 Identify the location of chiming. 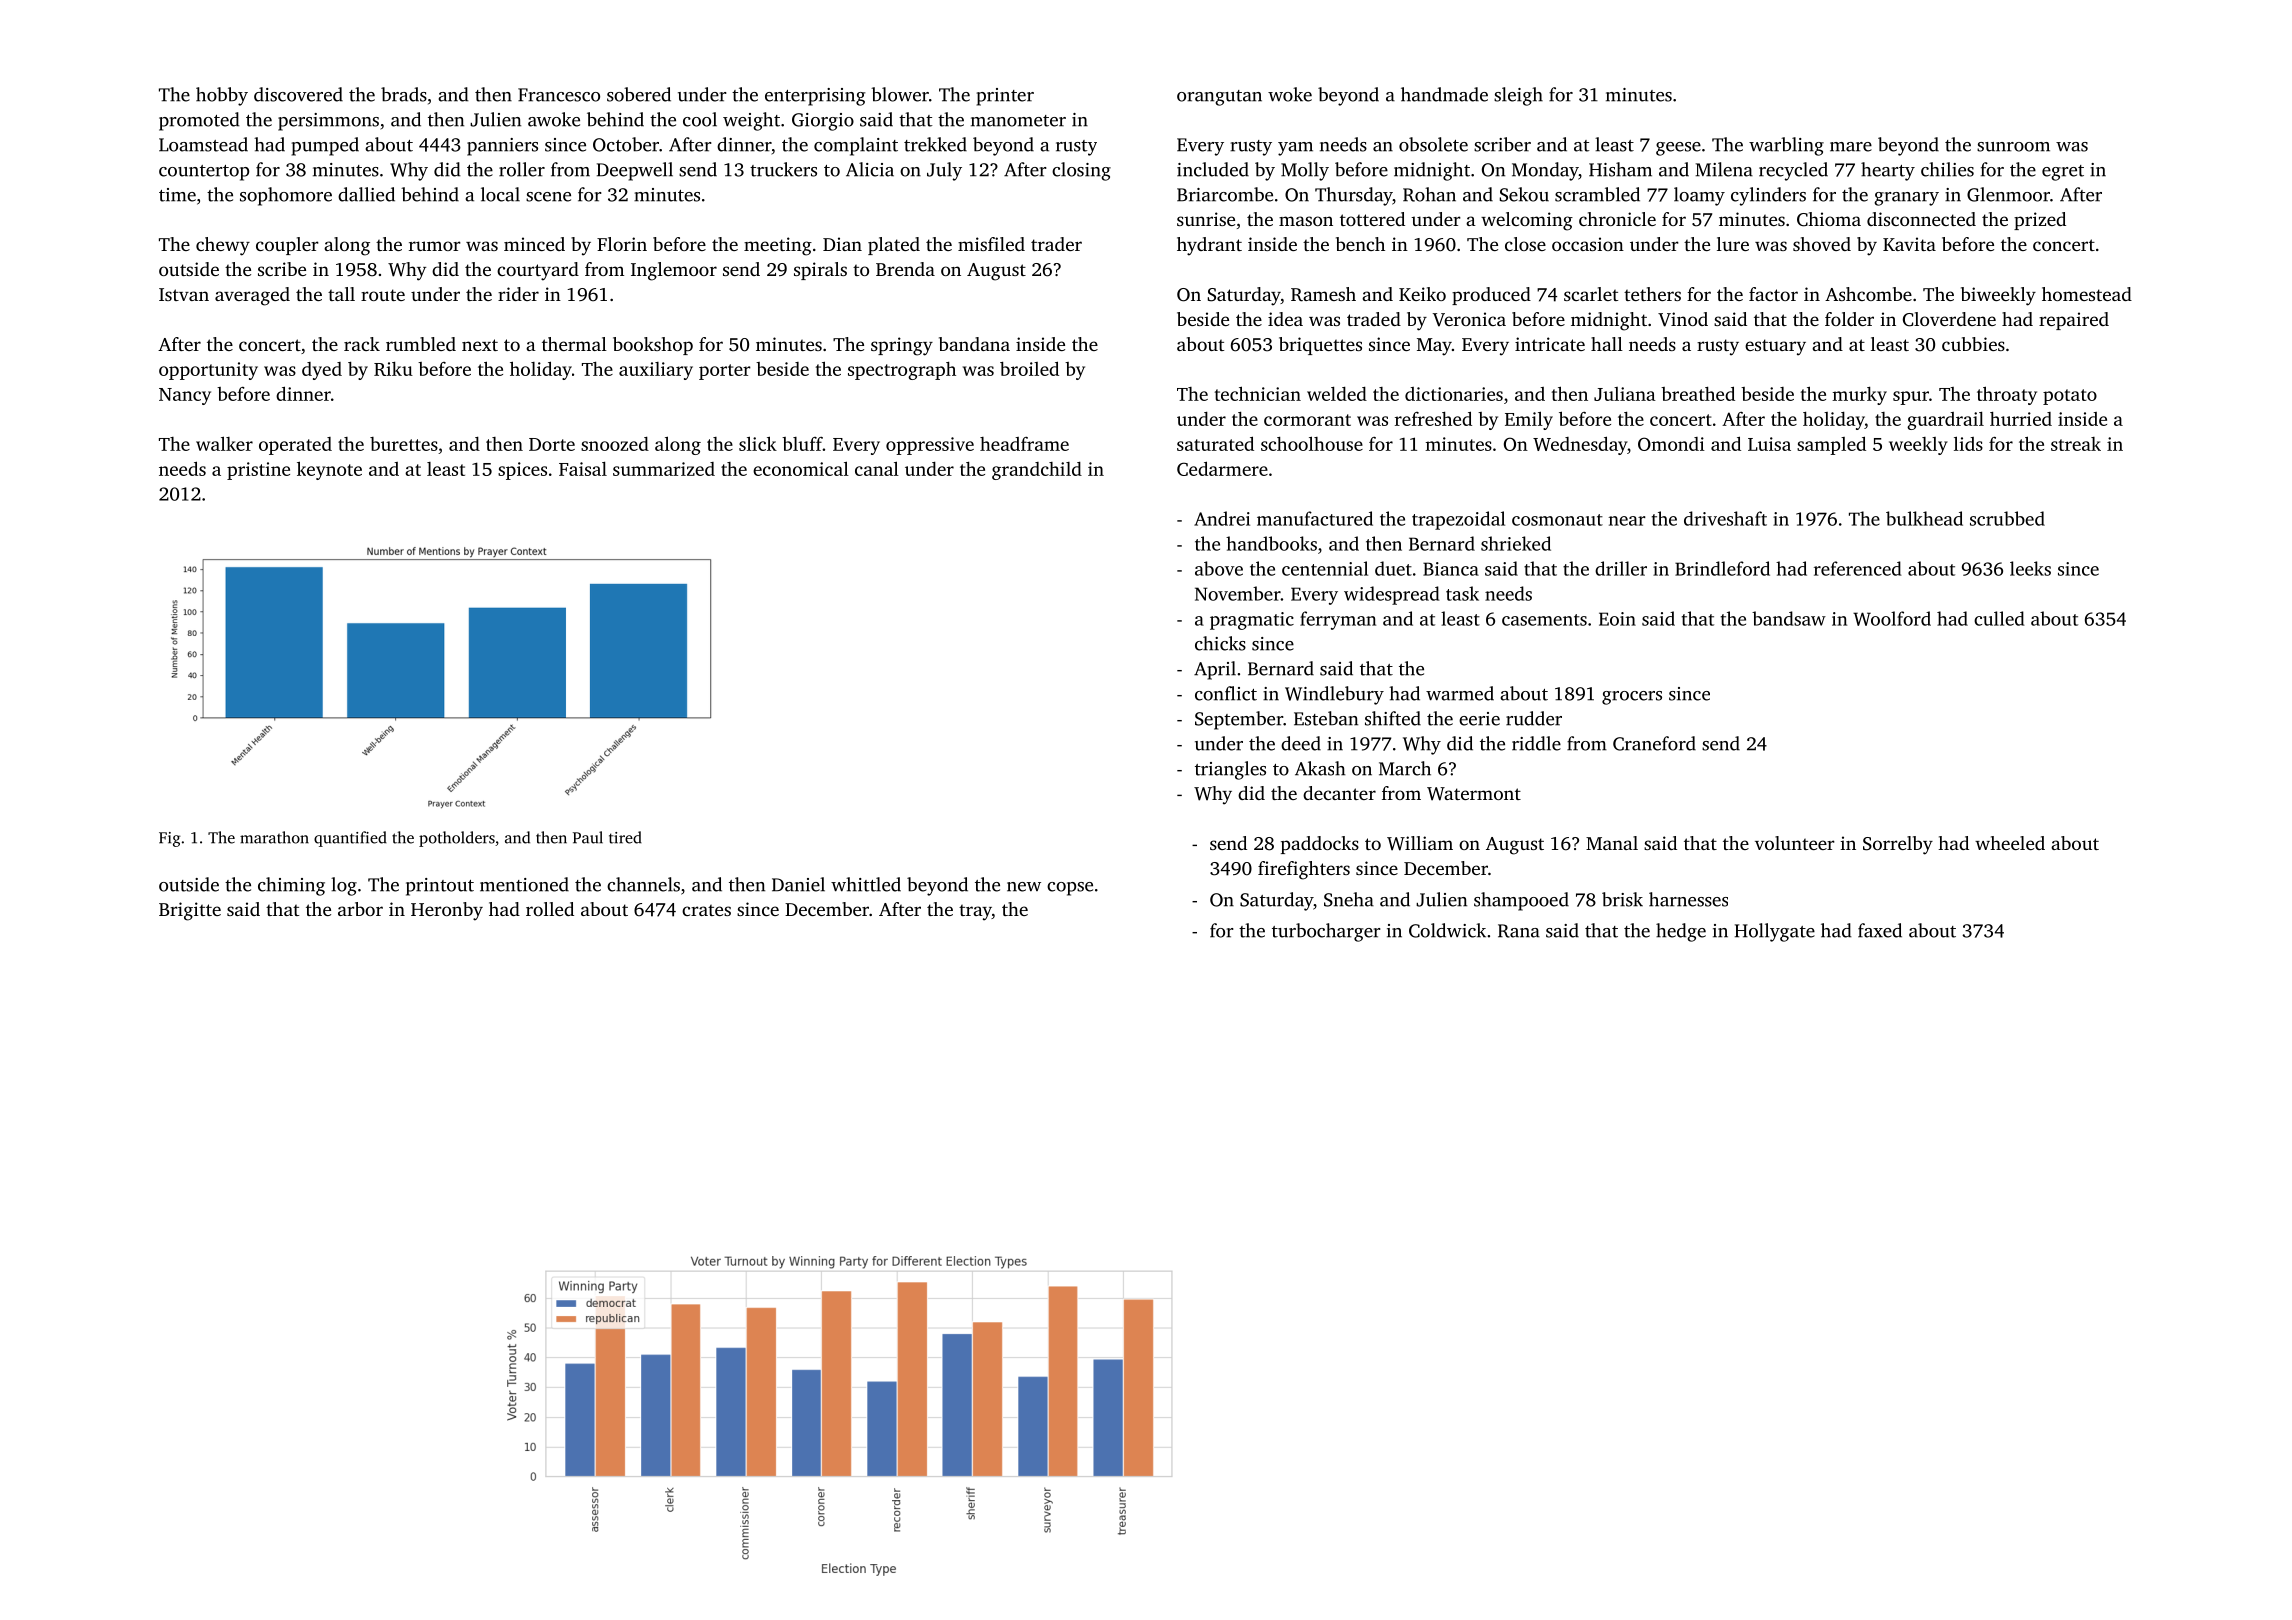
(291, 886).
